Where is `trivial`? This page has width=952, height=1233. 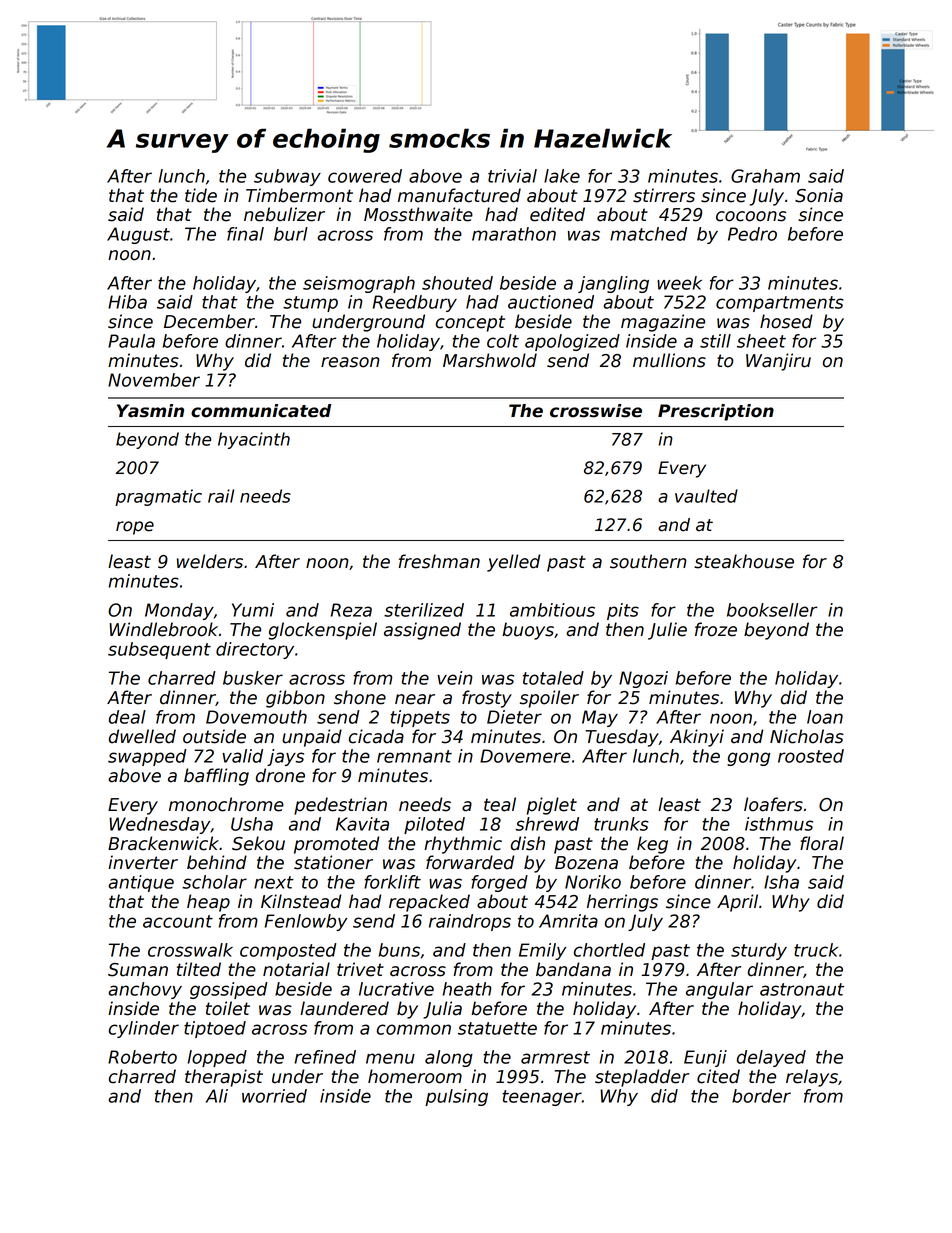 trivial is located at coordinates (512, 176).
